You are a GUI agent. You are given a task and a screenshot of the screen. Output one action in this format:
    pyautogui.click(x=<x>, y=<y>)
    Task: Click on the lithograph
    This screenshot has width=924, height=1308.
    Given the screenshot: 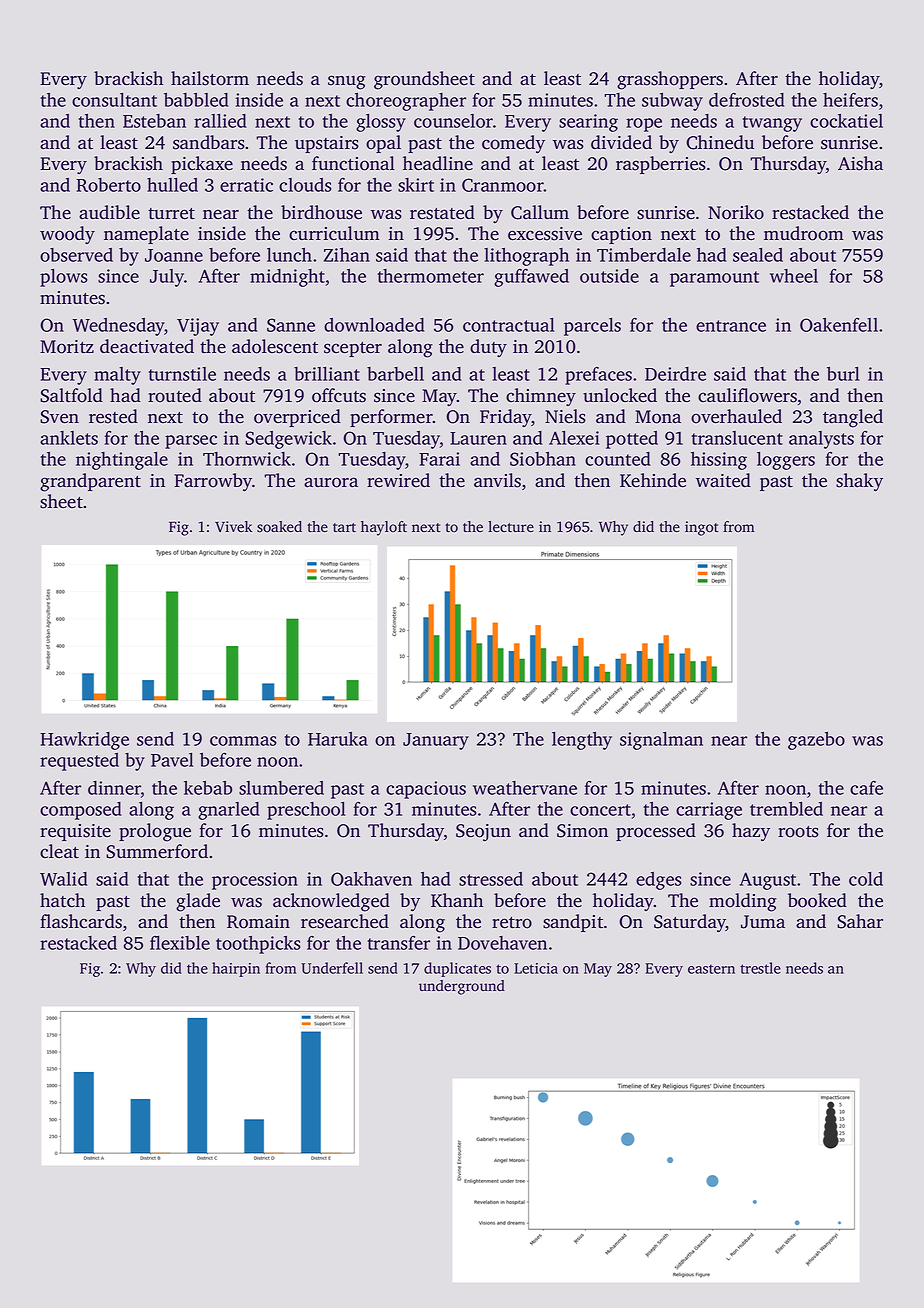 What is the action you would take?
    pyautogui.click(x=526, y=257)
